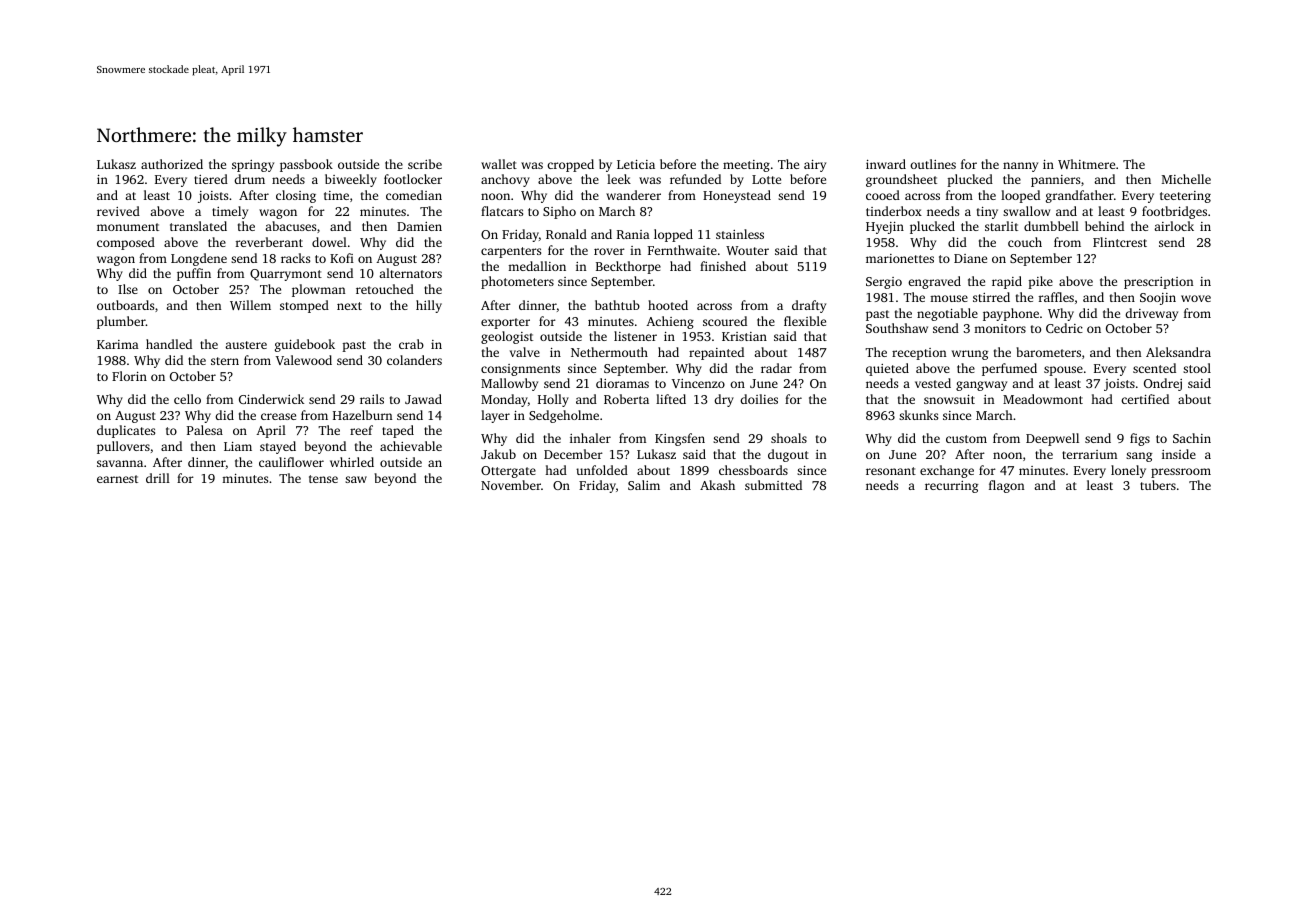 Image resolution: width=1308 pixels, height=924 pixels. Describe the element at coordinates (286, 275) in the document. I see `Quarrymont` at that location.
